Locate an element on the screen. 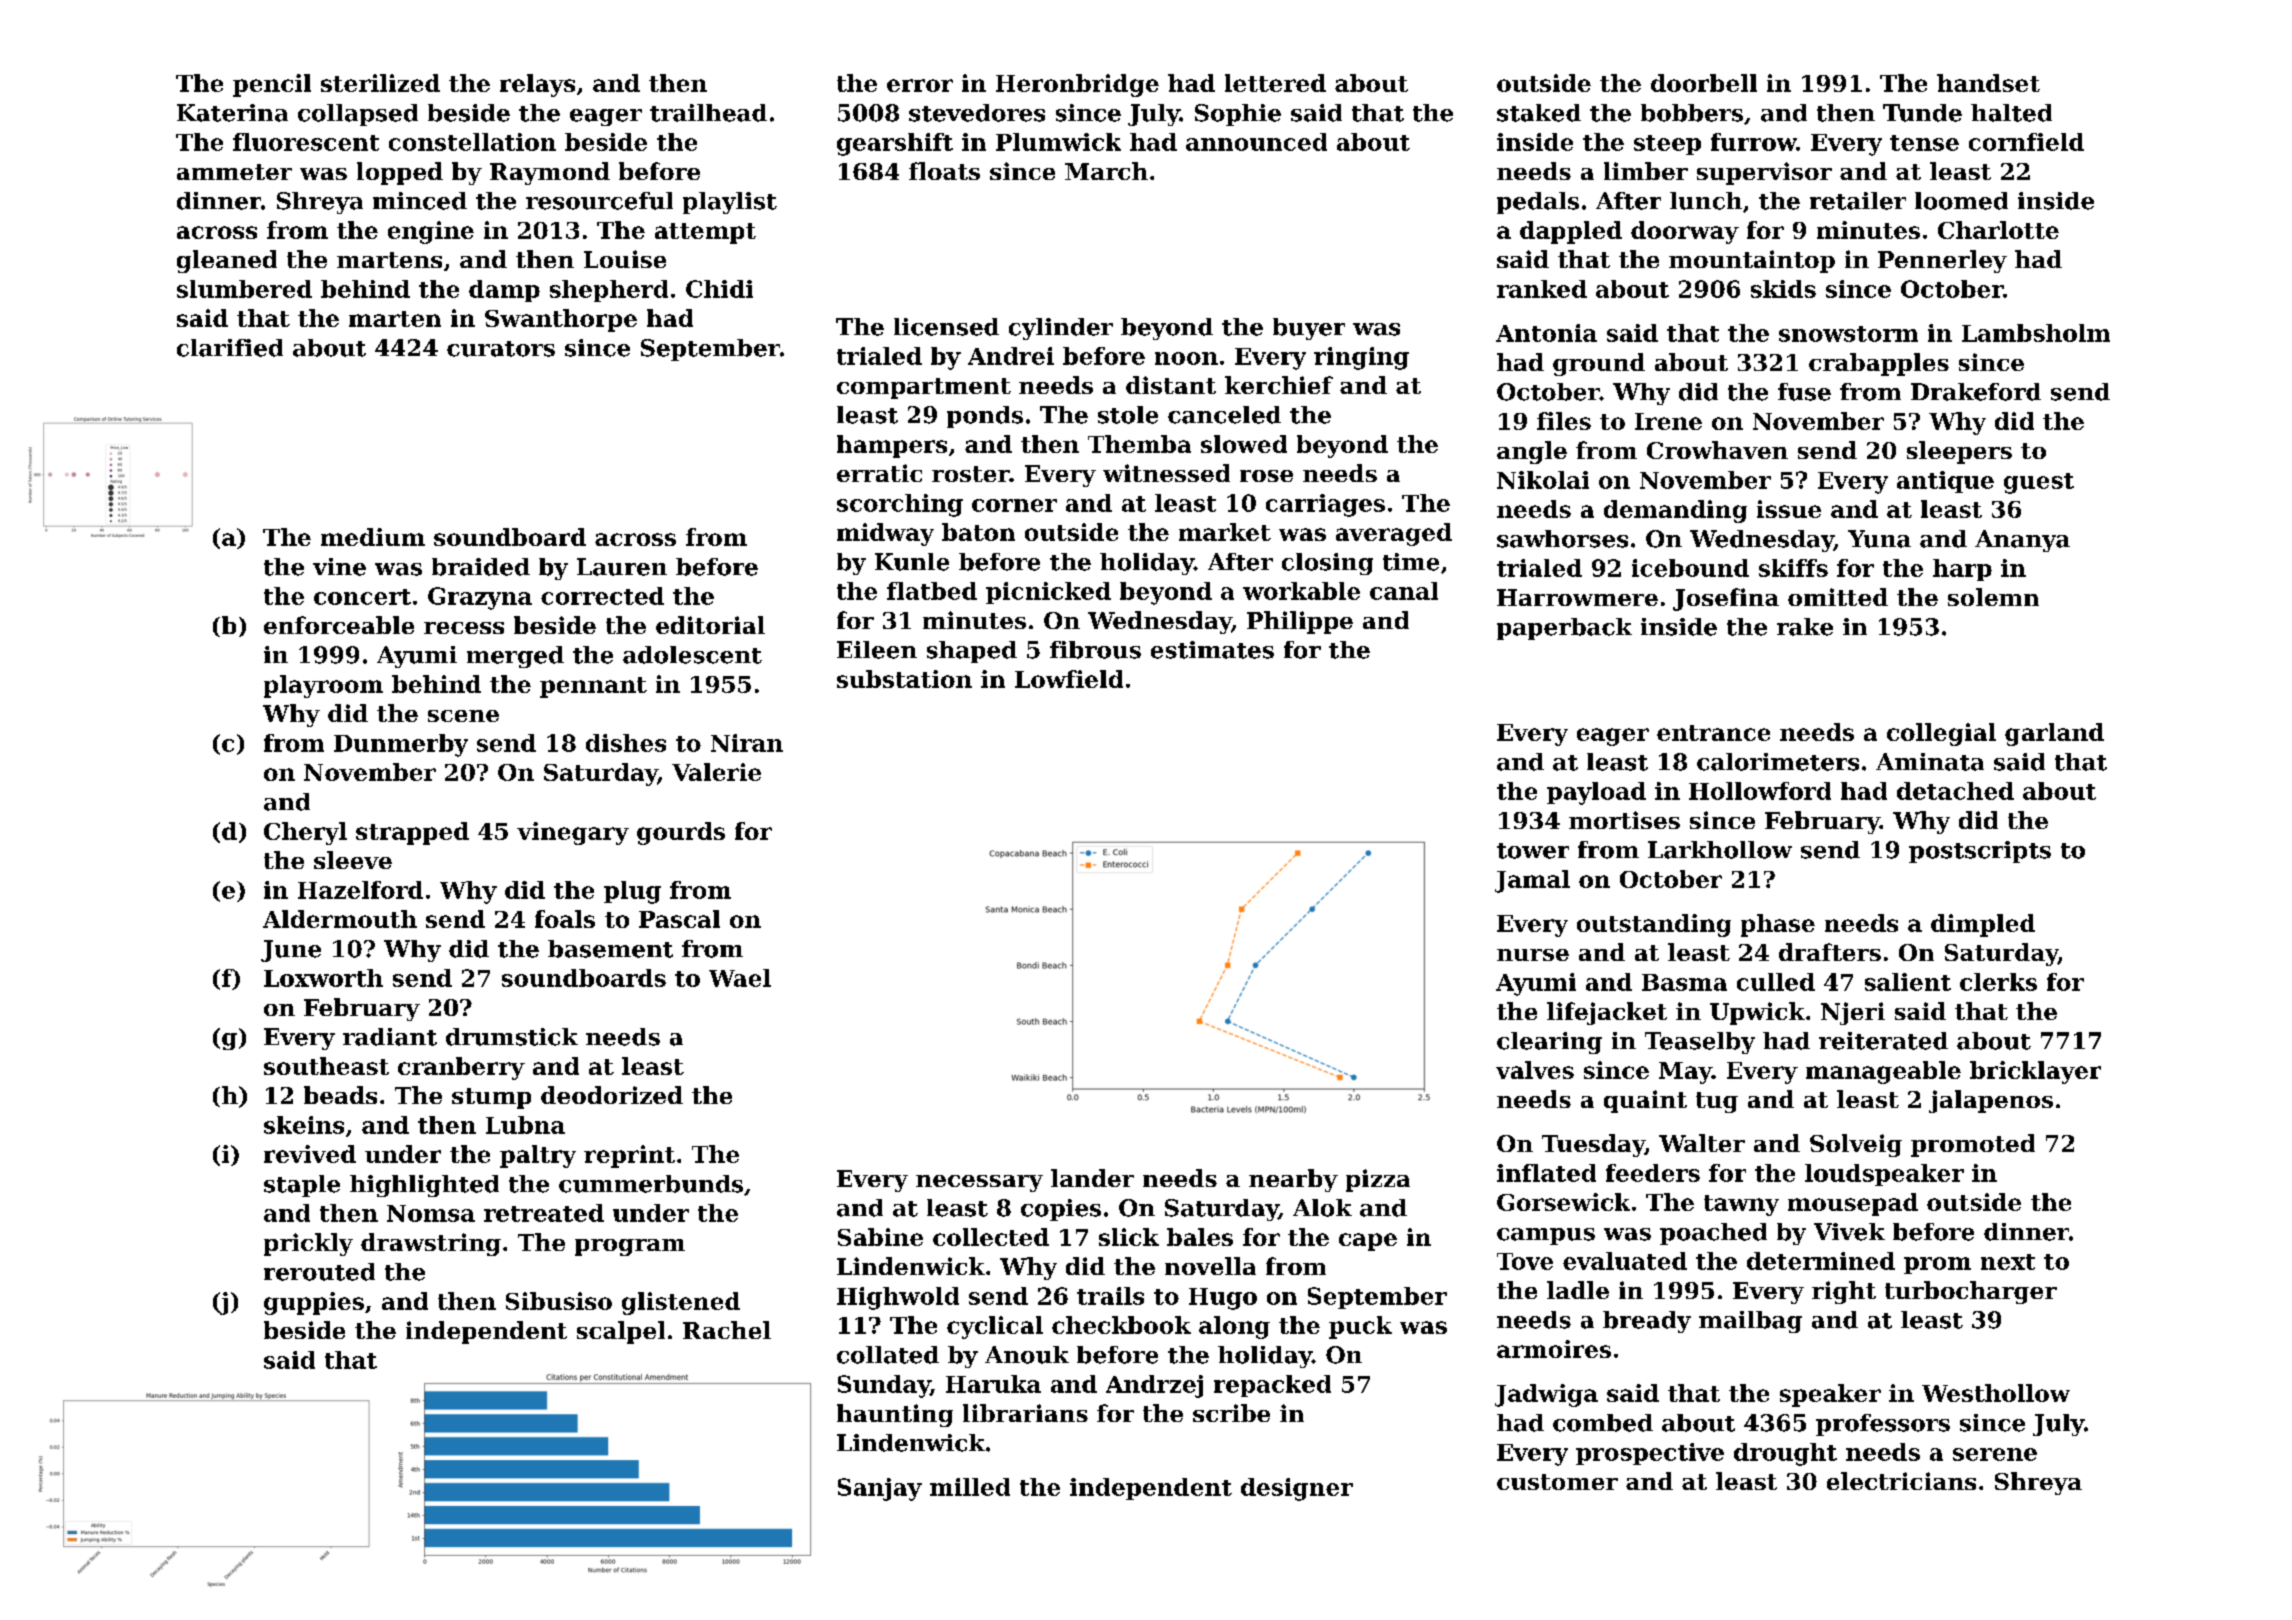  guppies is located at coordinates (314, 1303).
